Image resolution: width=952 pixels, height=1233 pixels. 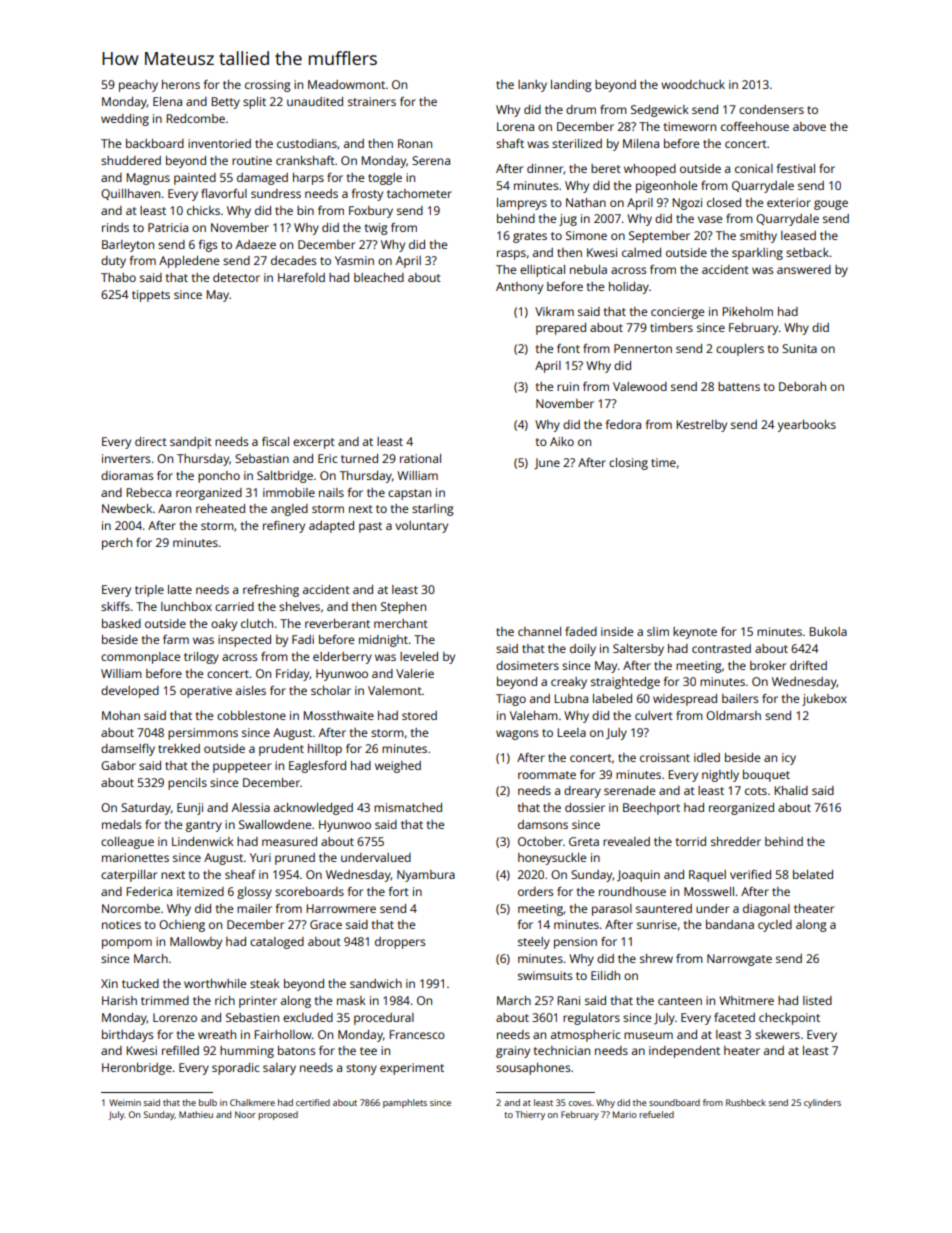 I want to click on woodchuck, so click(x=693, y=84).
